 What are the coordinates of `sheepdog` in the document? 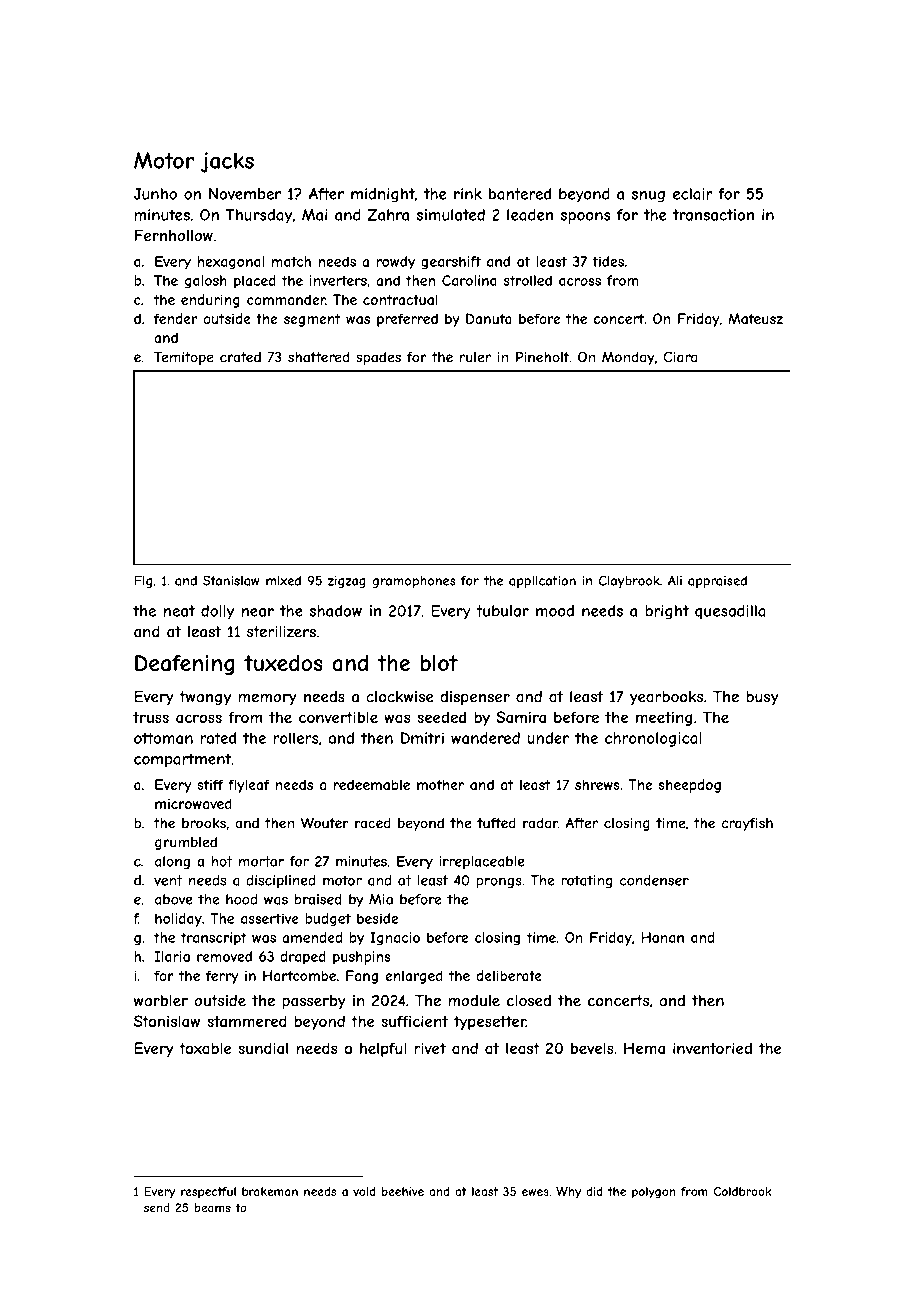 It's located at (690, 786).
